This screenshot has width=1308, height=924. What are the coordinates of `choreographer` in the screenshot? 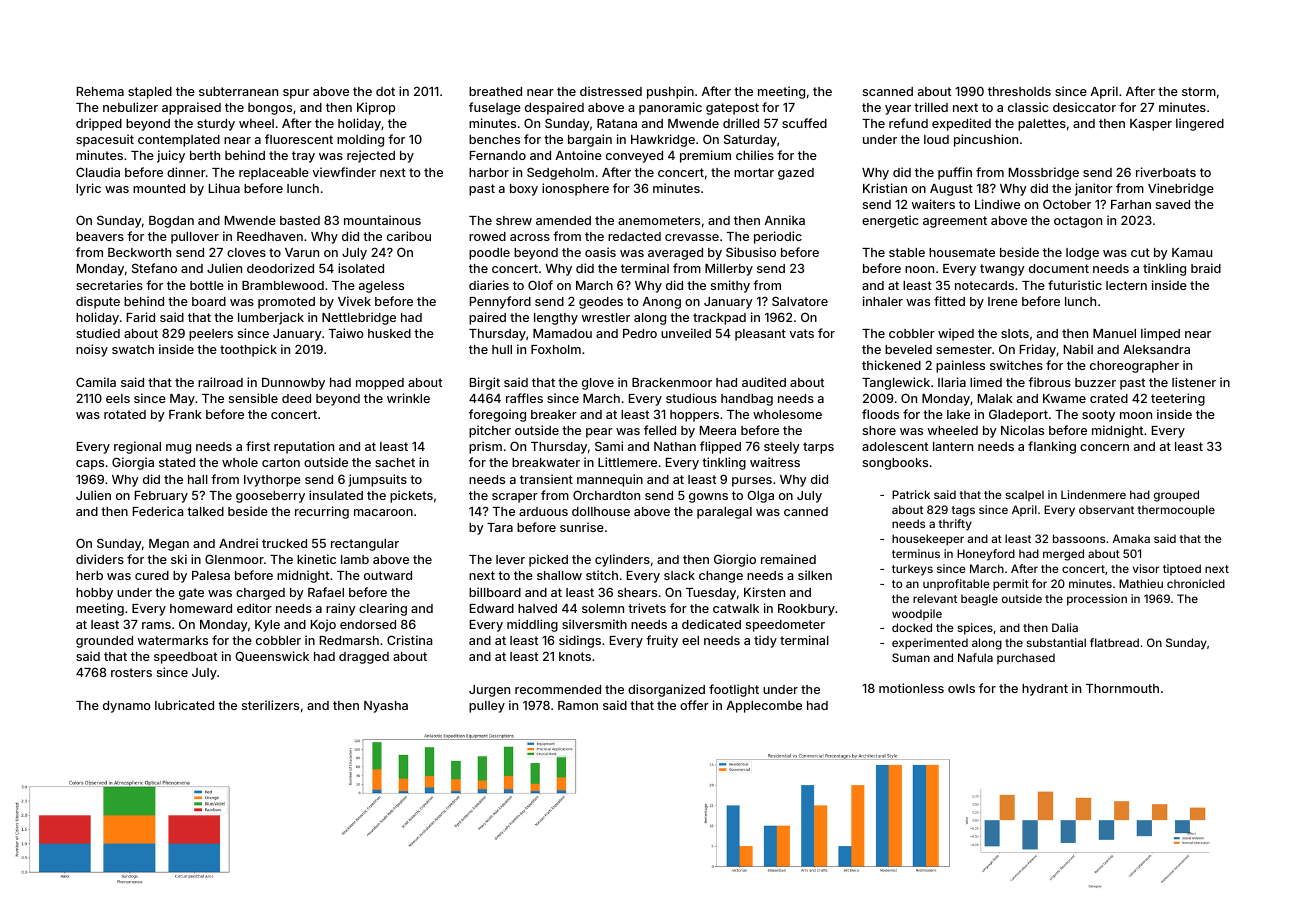 It's located at (1134, 367).
